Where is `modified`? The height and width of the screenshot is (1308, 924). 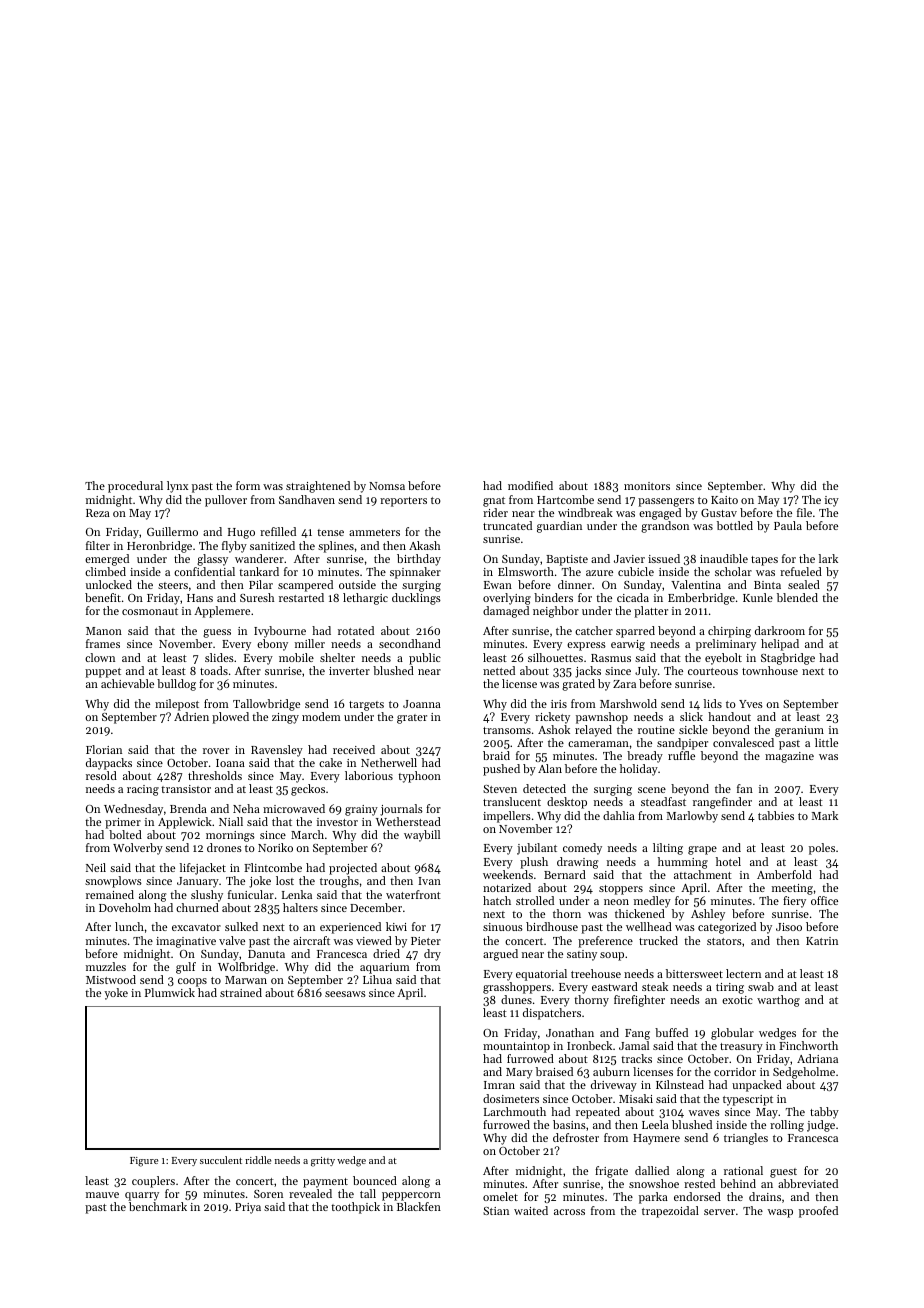 modified is located at coordinates (530, 485).
